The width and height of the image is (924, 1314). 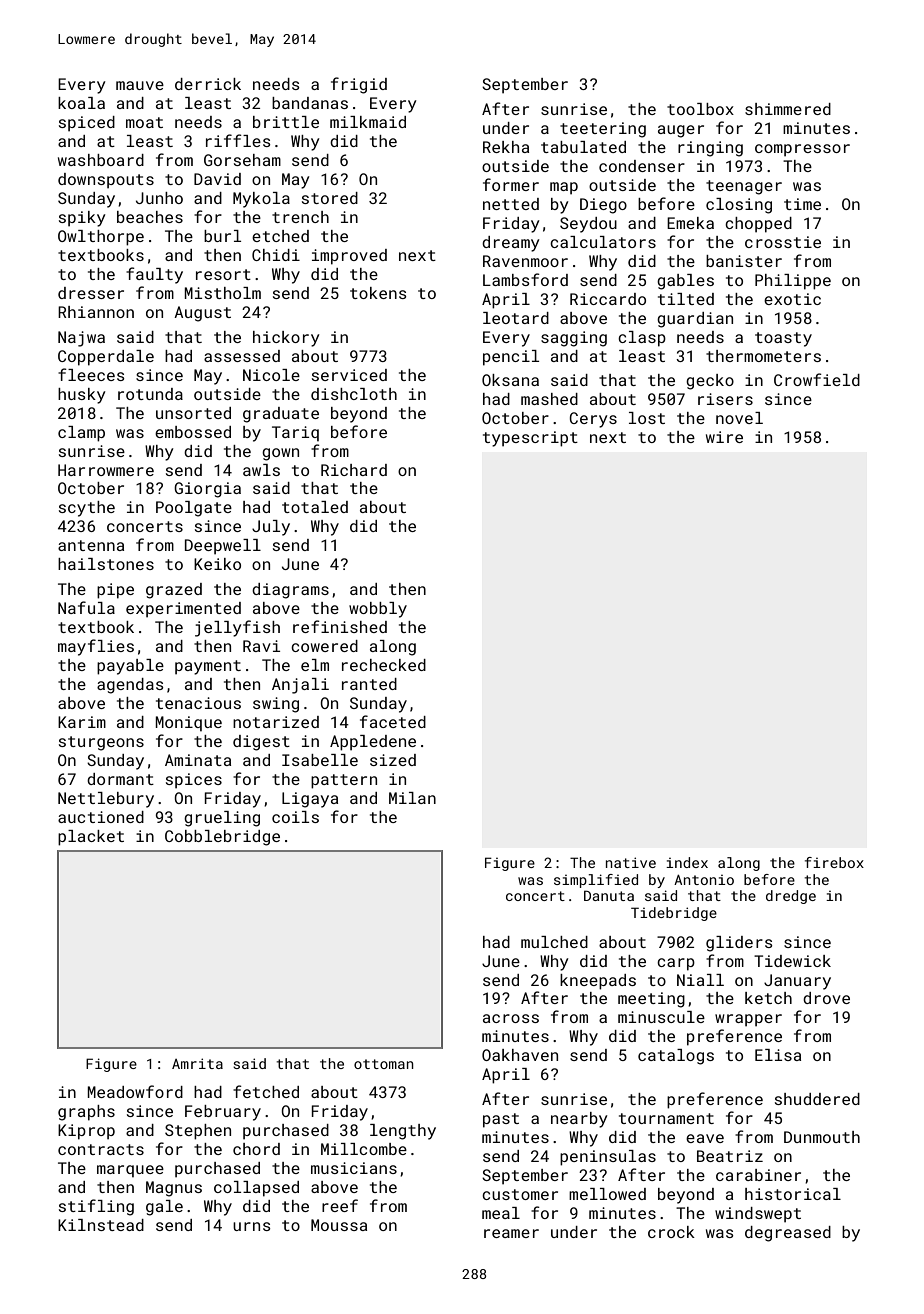 I want to click on lost, so click(x=647, y=418).
